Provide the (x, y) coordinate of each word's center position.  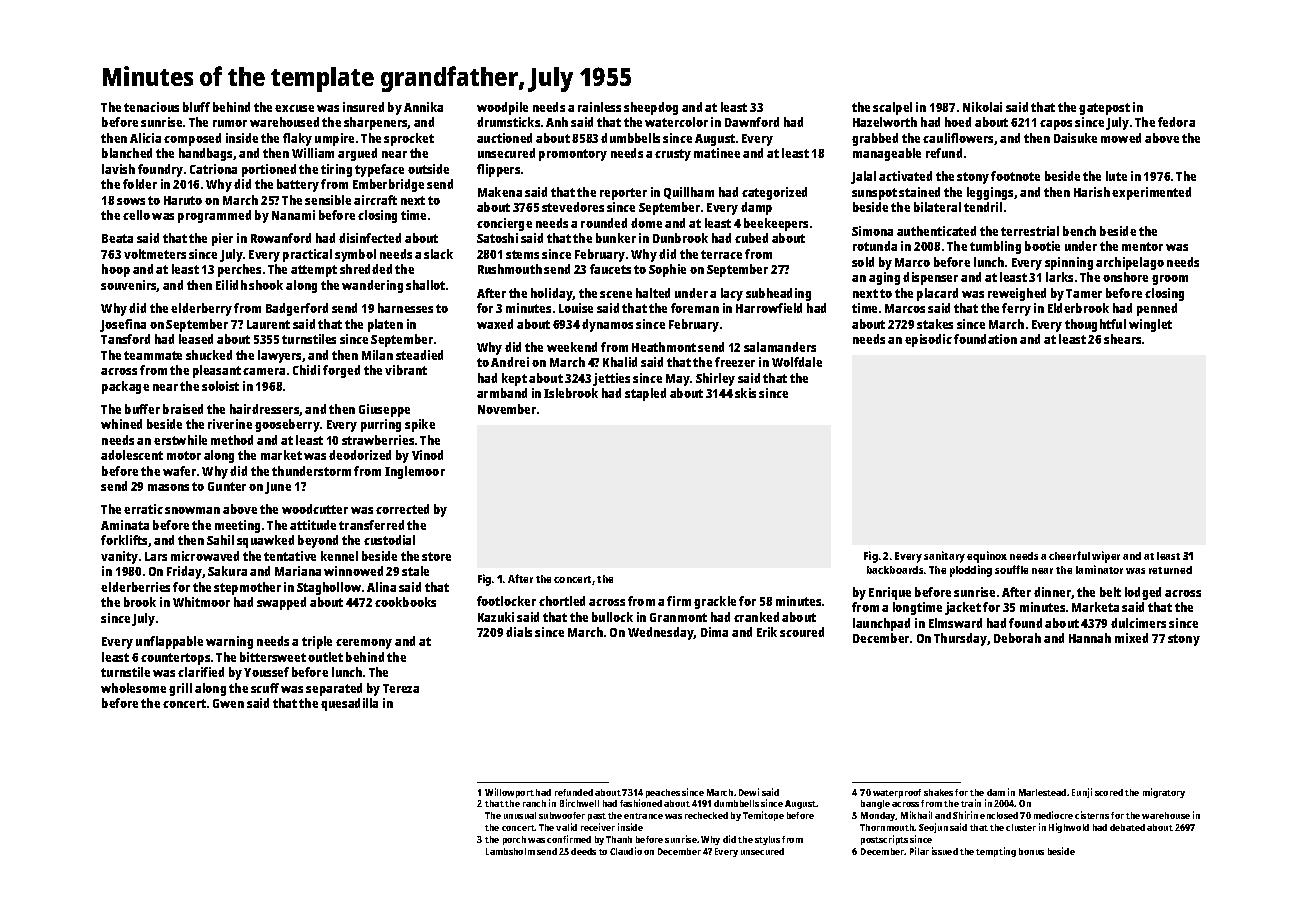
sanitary (944, 557)
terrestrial (1030, 231)
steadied (419, 355)
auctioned (504, 138)
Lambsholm (510, 851)
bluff (196, 107)
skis (745, 393)
